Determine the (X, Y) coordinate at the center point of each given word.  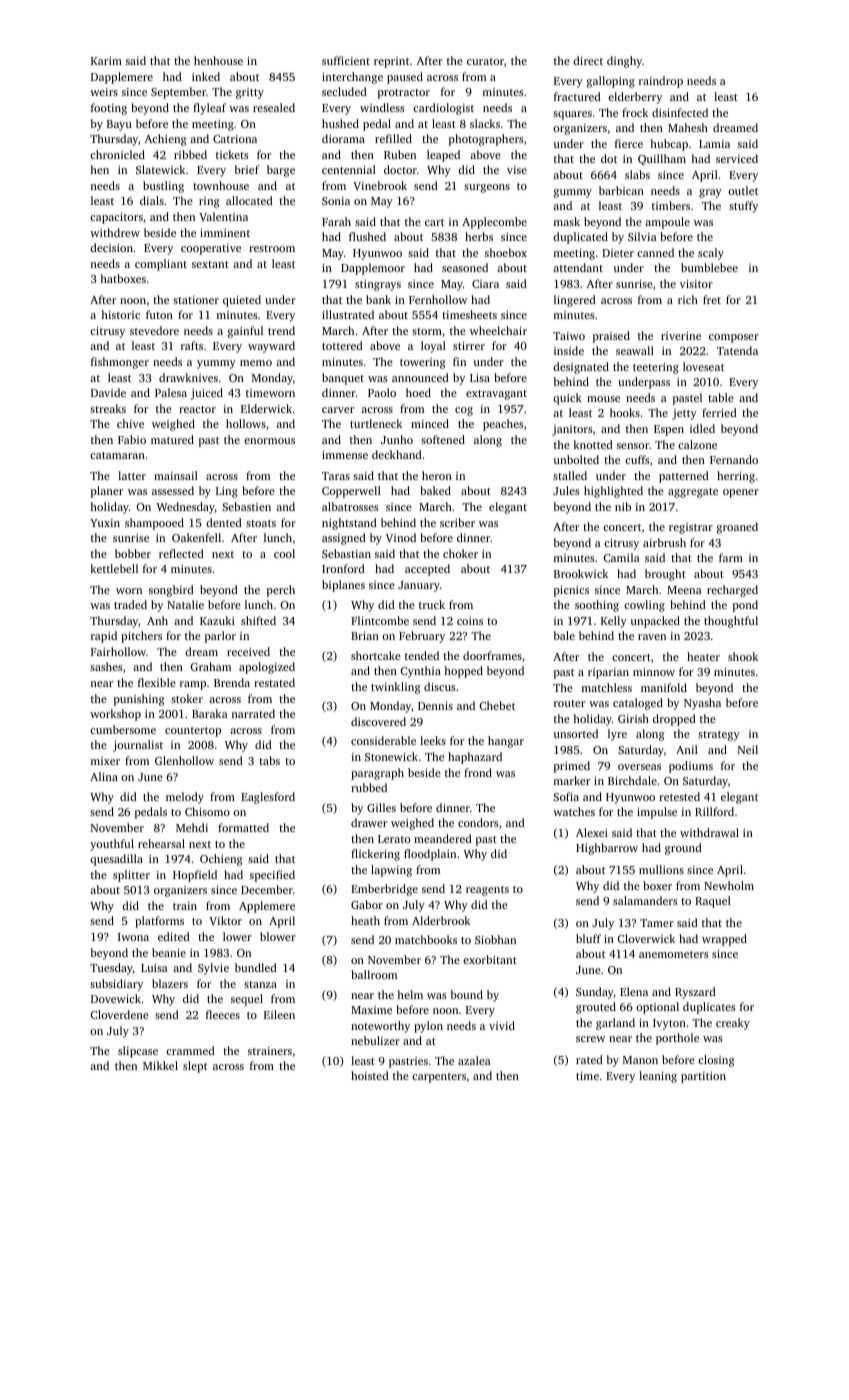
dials (152, 200)
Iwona (133, 937)
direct (588, 60)
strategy (719, 736)
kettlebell (114, 568)
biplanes (343, 586)
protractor (404, 94)
